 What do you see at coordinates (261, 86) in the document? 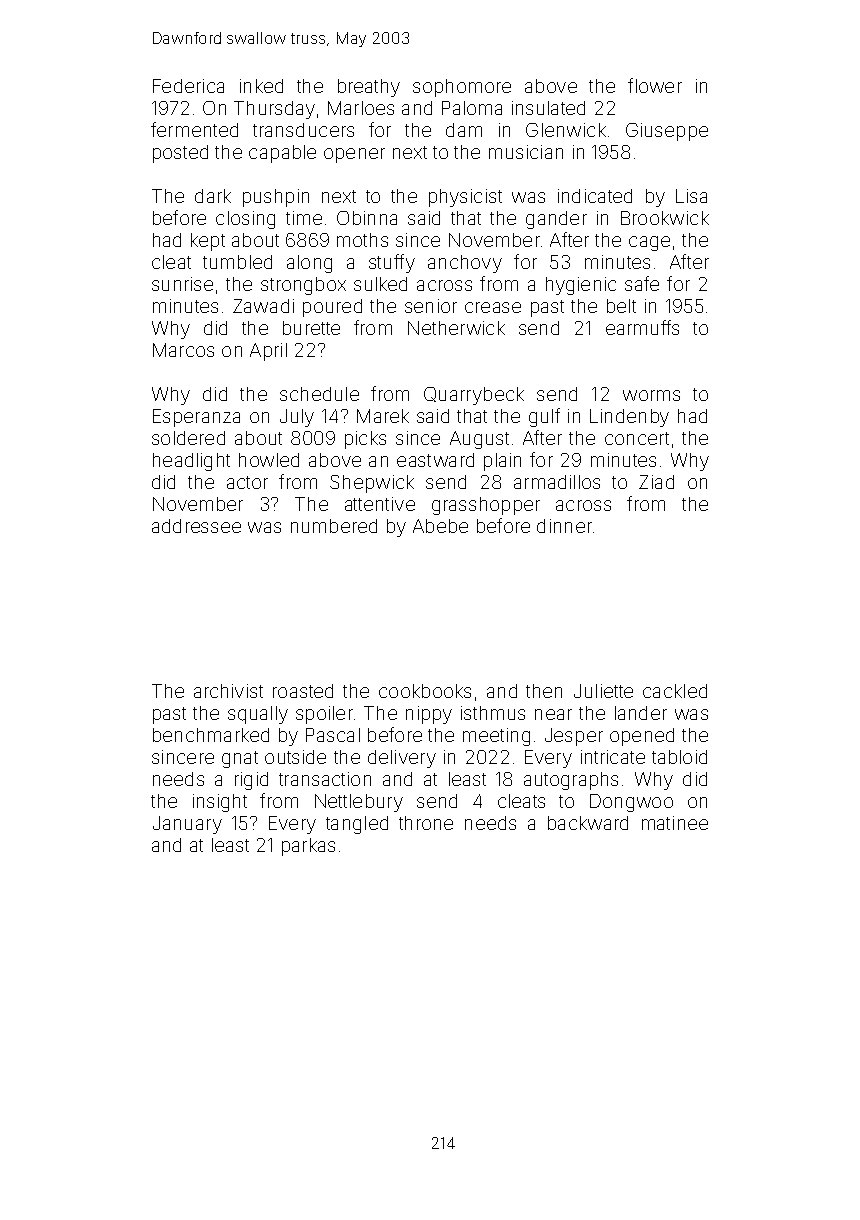
I see `inked` at bounding box center [261, 86].
